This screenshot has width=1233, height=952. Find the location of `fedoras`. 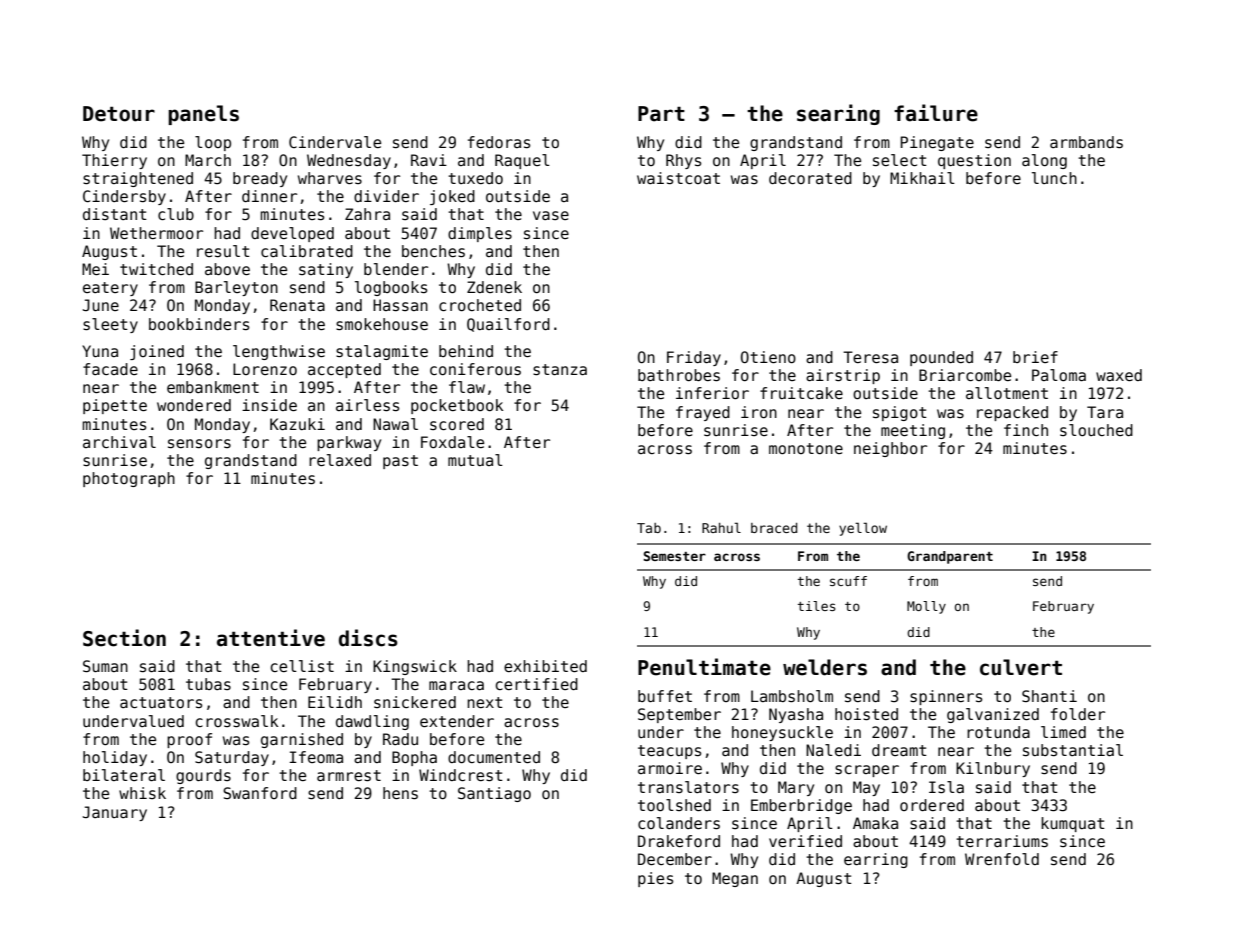

fedoras is located at coordinates (499, 142).
